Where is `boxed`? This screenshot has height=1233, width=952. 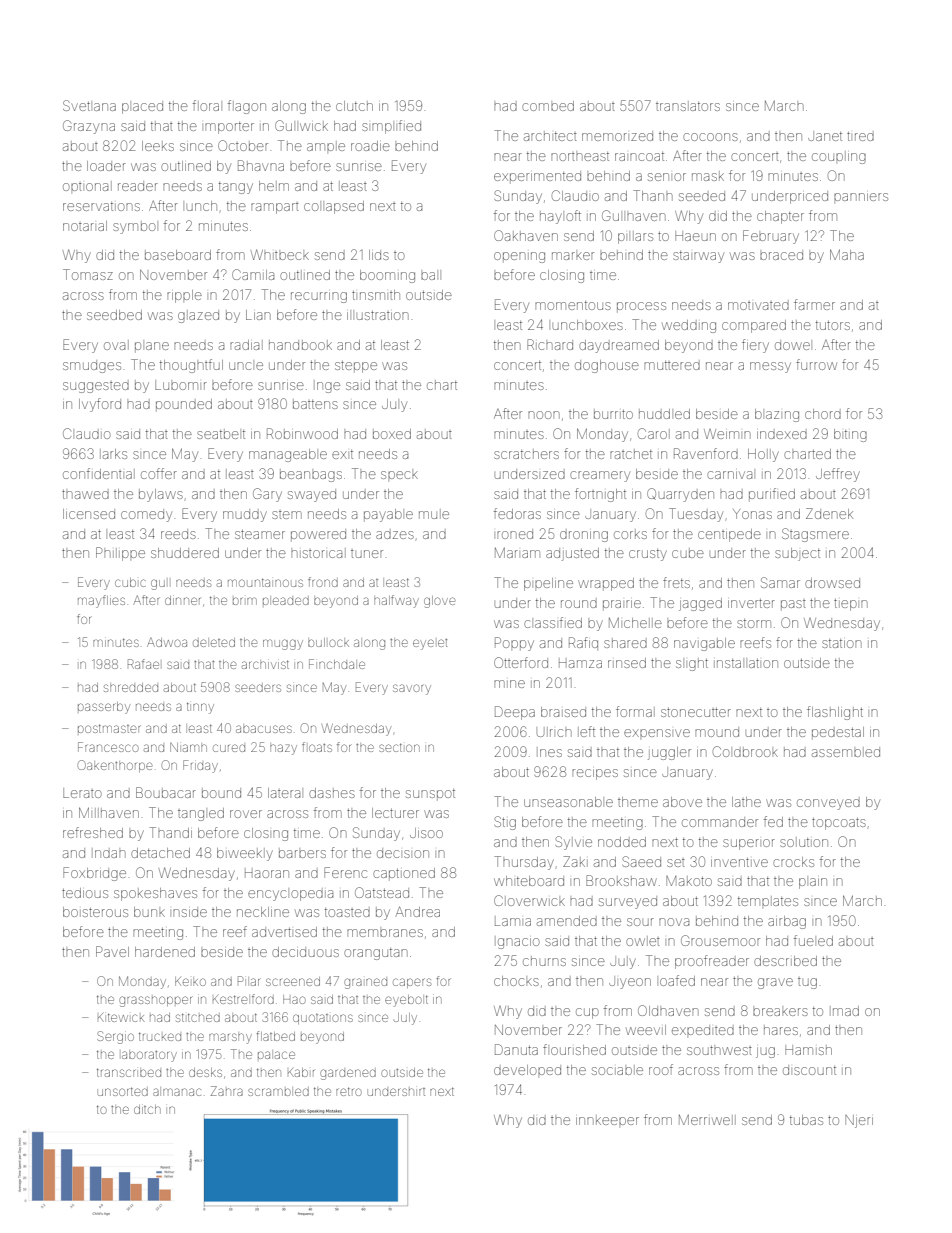 boxed is located at coordinates (392, 434).
